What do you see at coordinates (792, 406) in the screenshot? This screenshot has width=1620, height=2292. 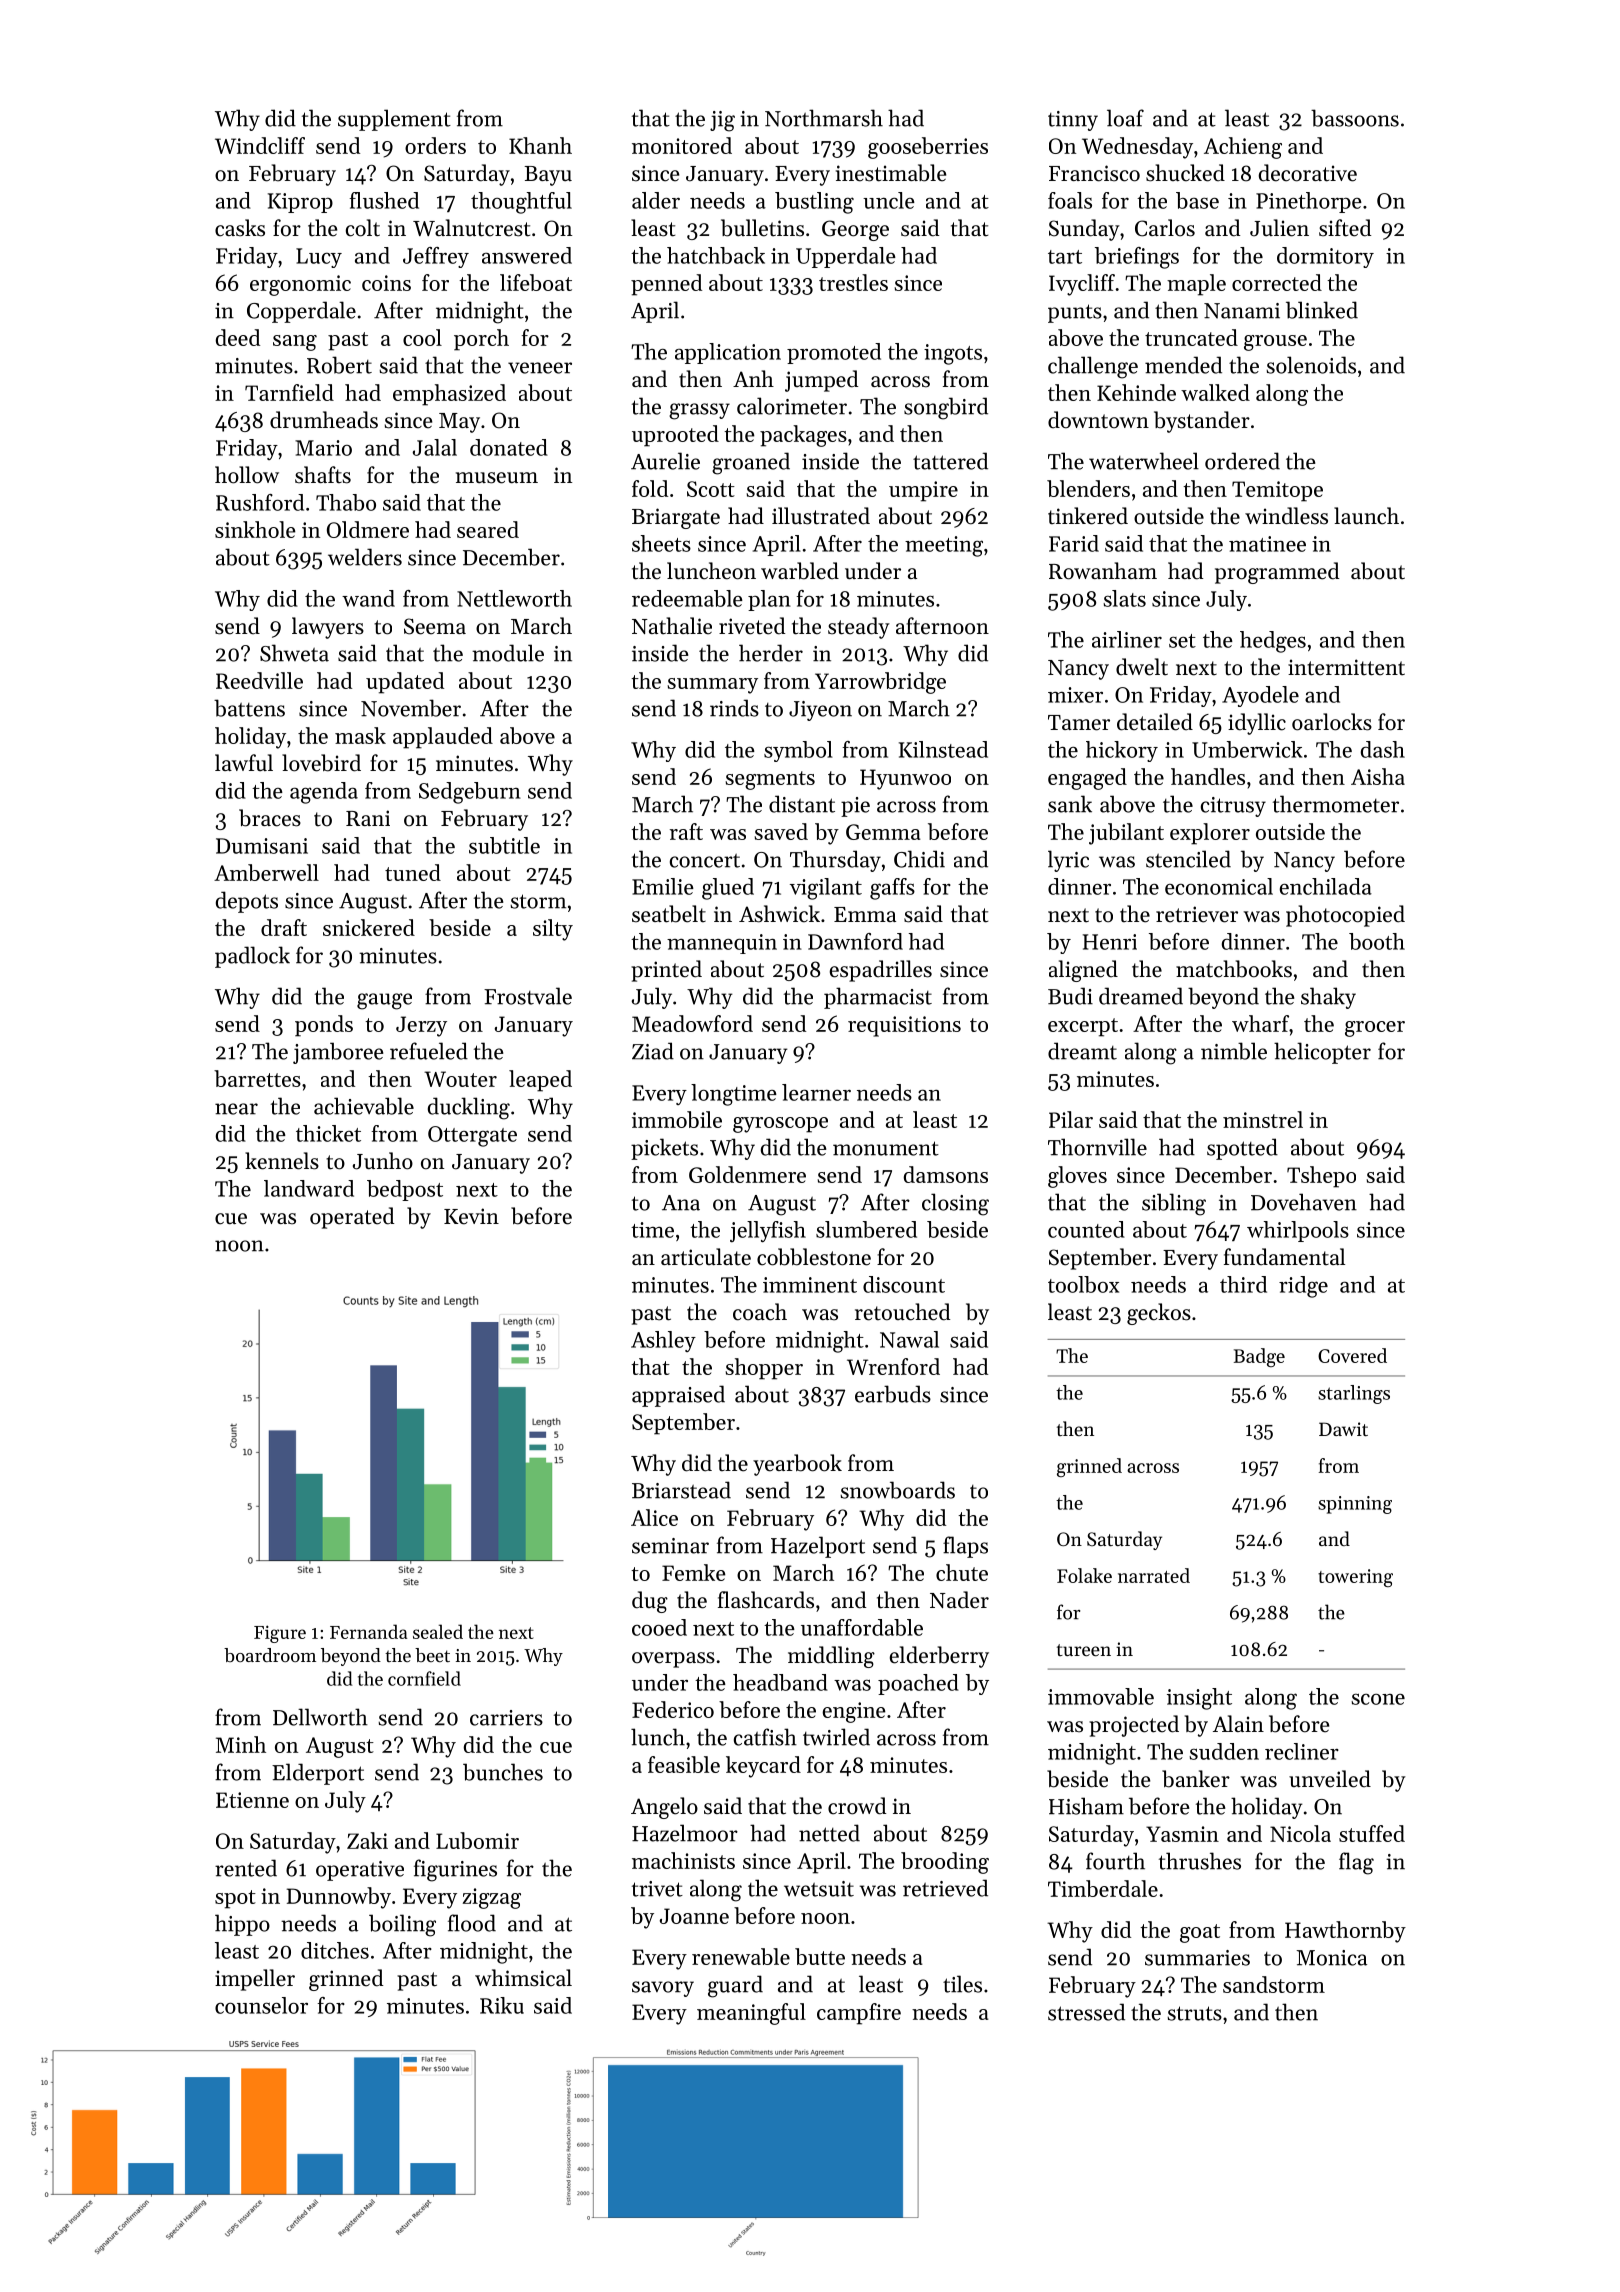 I see `calorimeter` at bounding box center [792, 406].
